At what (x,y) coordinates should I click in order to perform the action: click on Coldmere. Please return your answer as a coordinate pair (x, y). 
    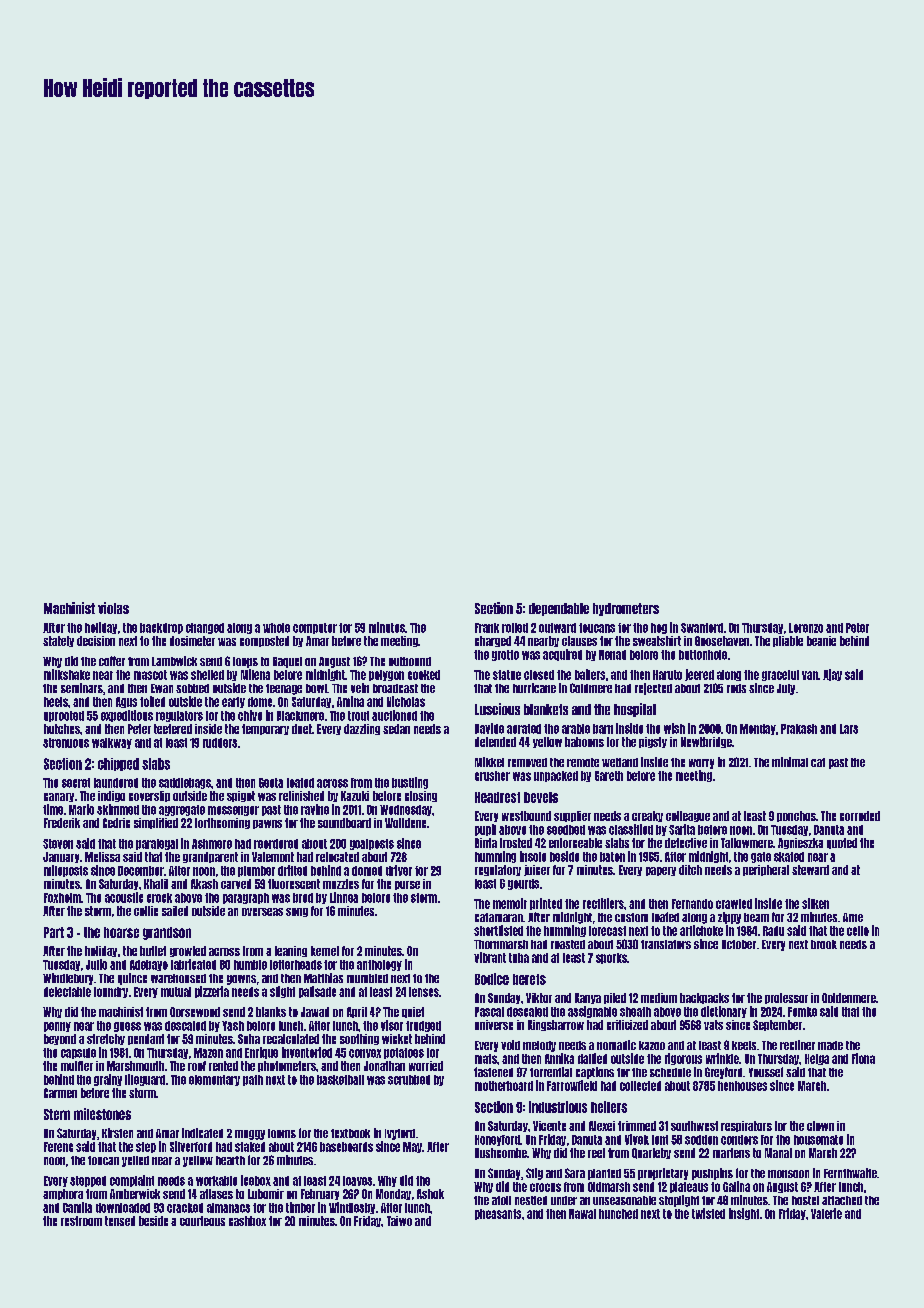
    Looking at the image, I should click on (591, 688).
